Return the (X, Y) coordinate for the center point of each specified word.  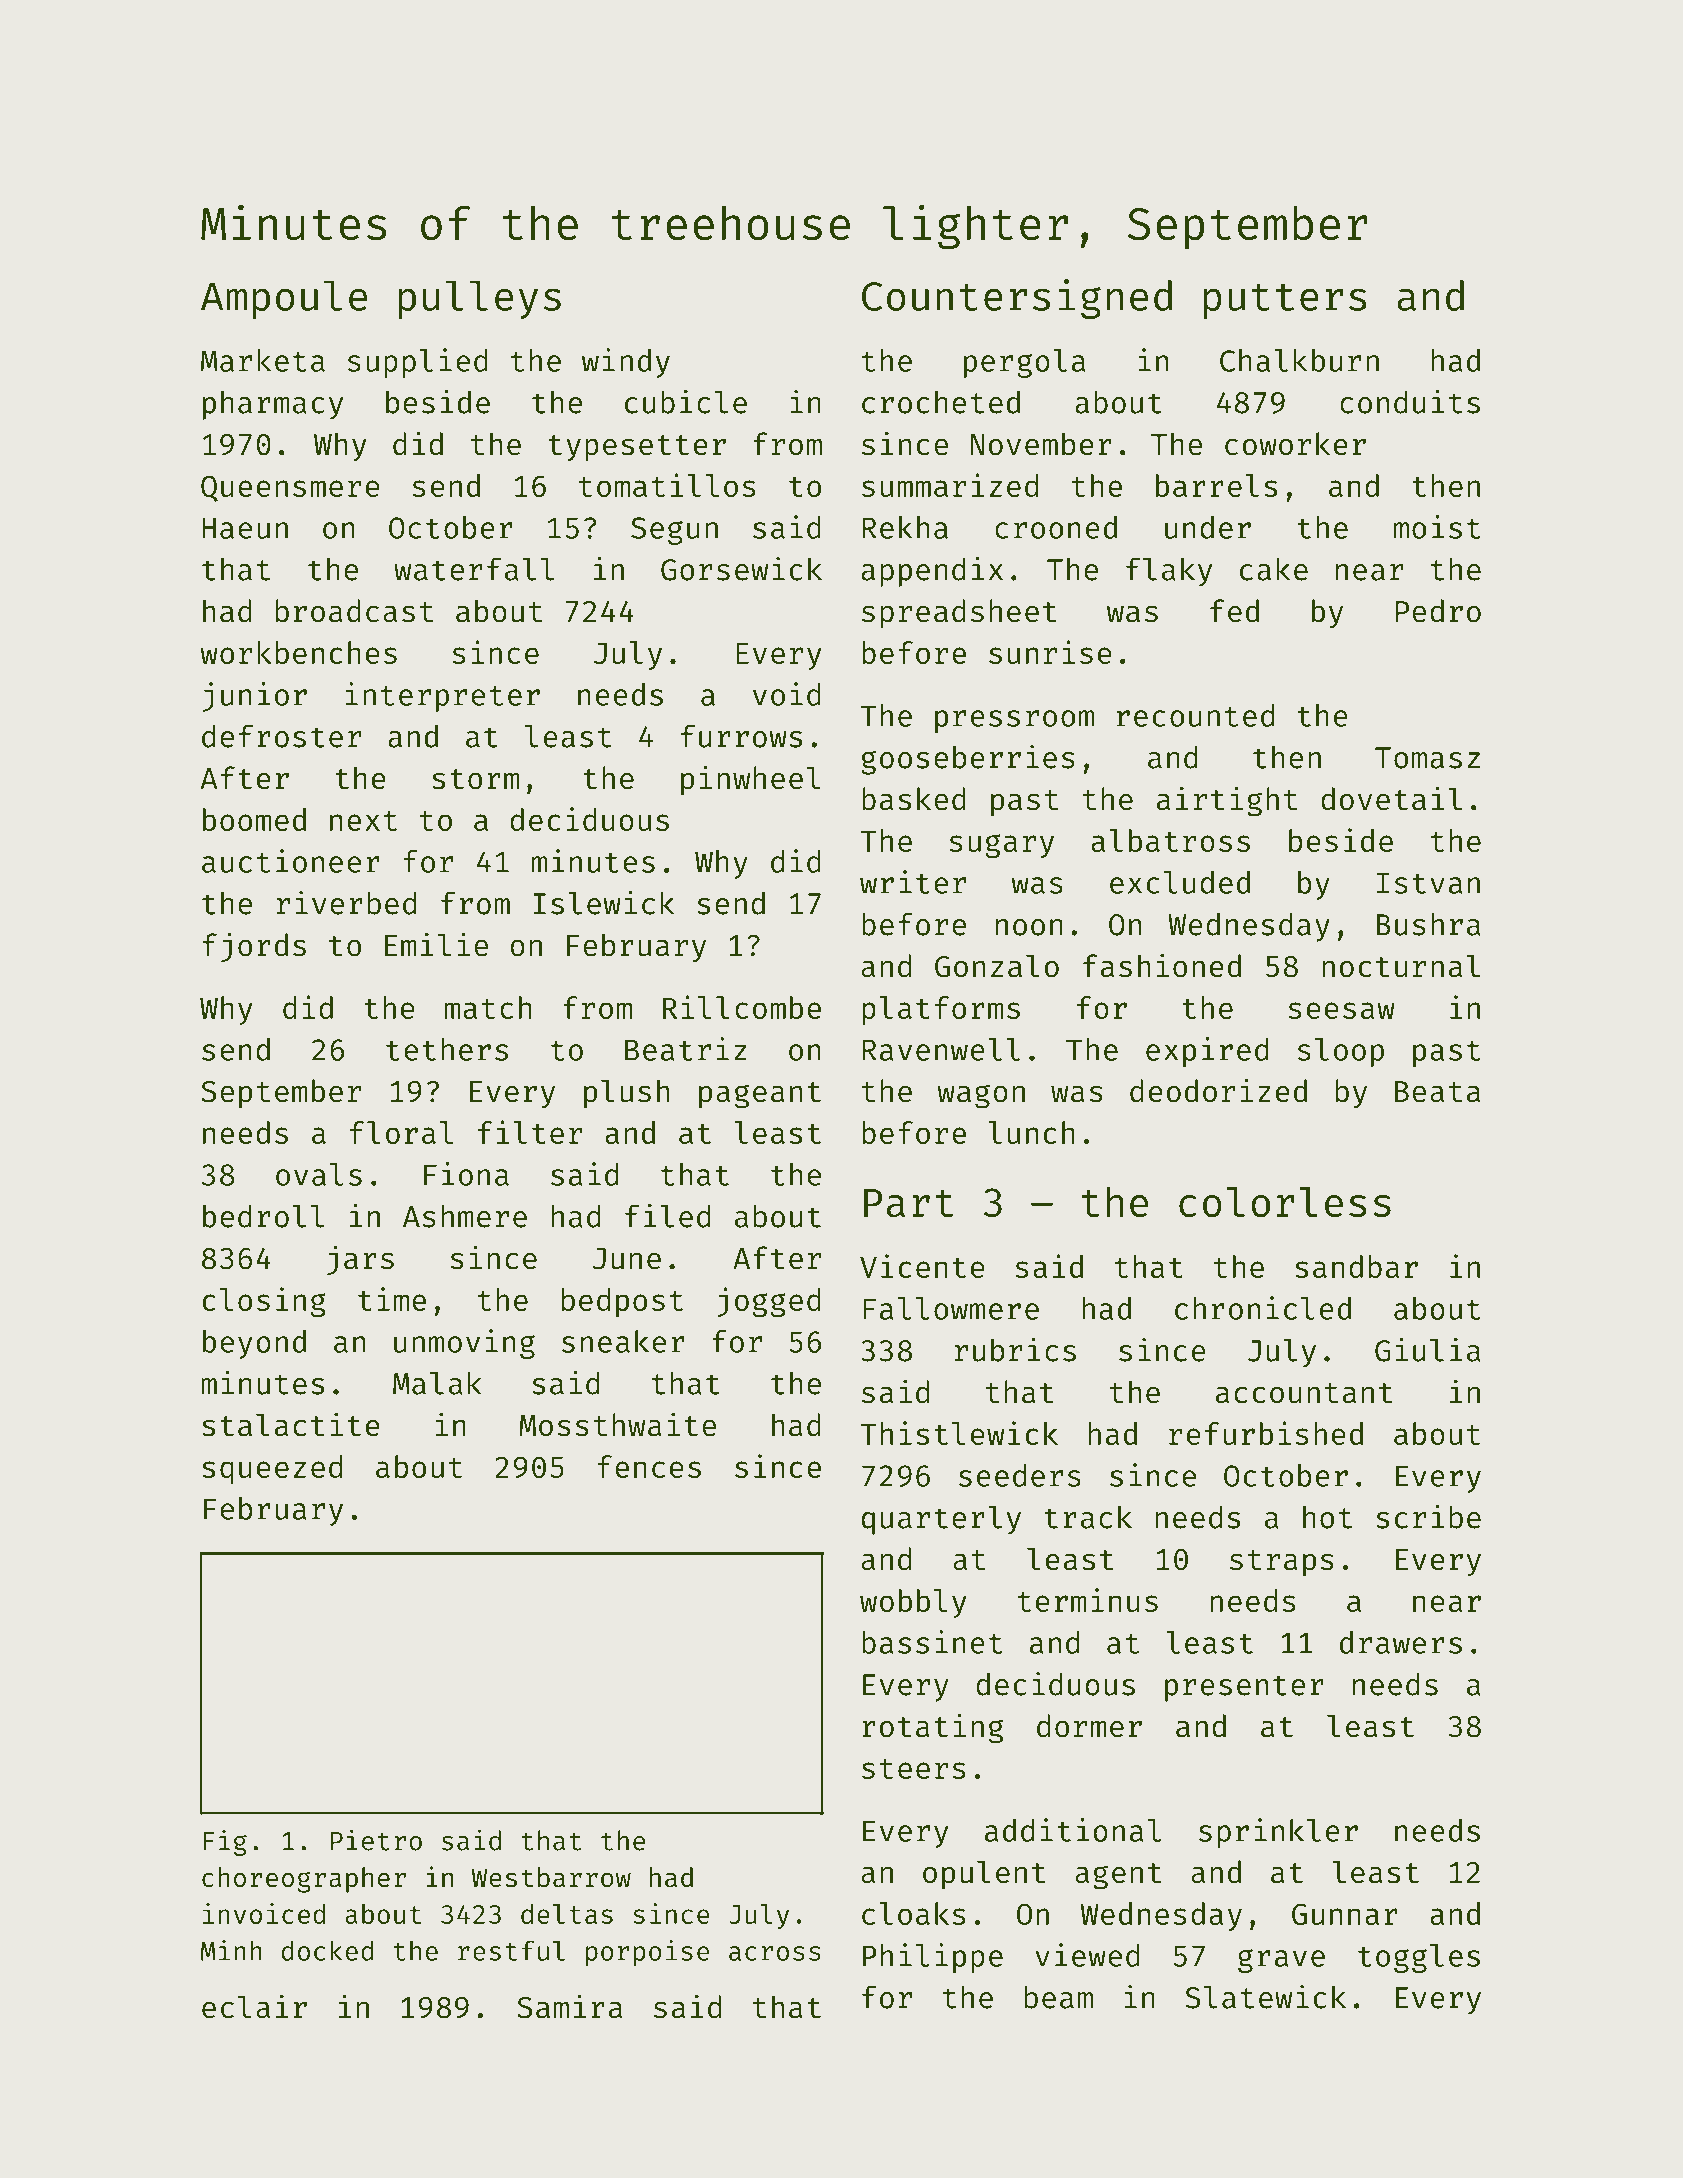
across (775, 1953)
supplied (418, 363)
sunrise (1050, 652)
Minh (231, 1950)
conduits (1410, 402)
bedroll (263, 1216)
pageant (760, 1095)
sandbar (1356, 1266)
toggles (1419, 1958)
